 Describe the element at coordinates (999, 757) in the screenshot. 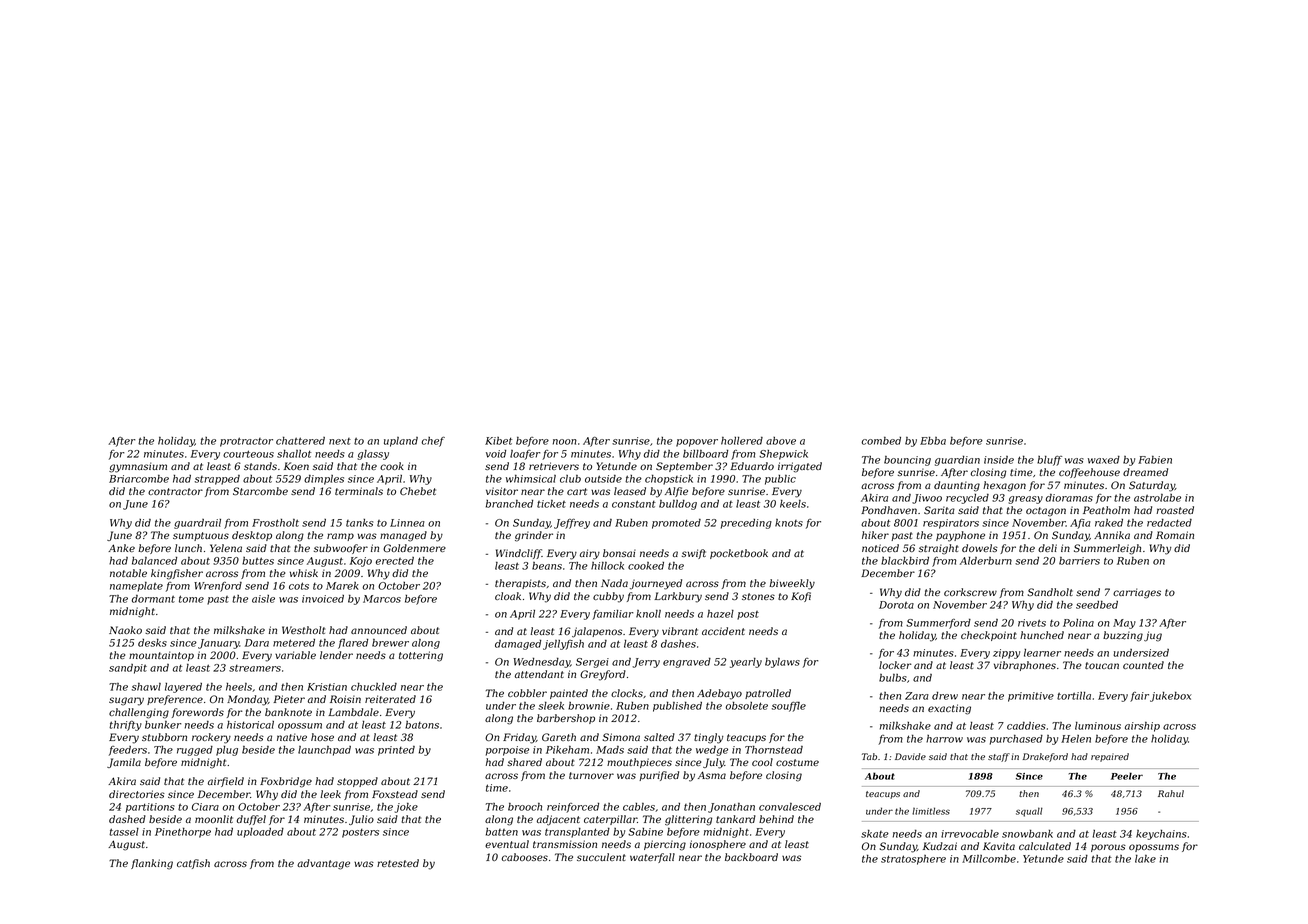

I see `staff` at that location.
